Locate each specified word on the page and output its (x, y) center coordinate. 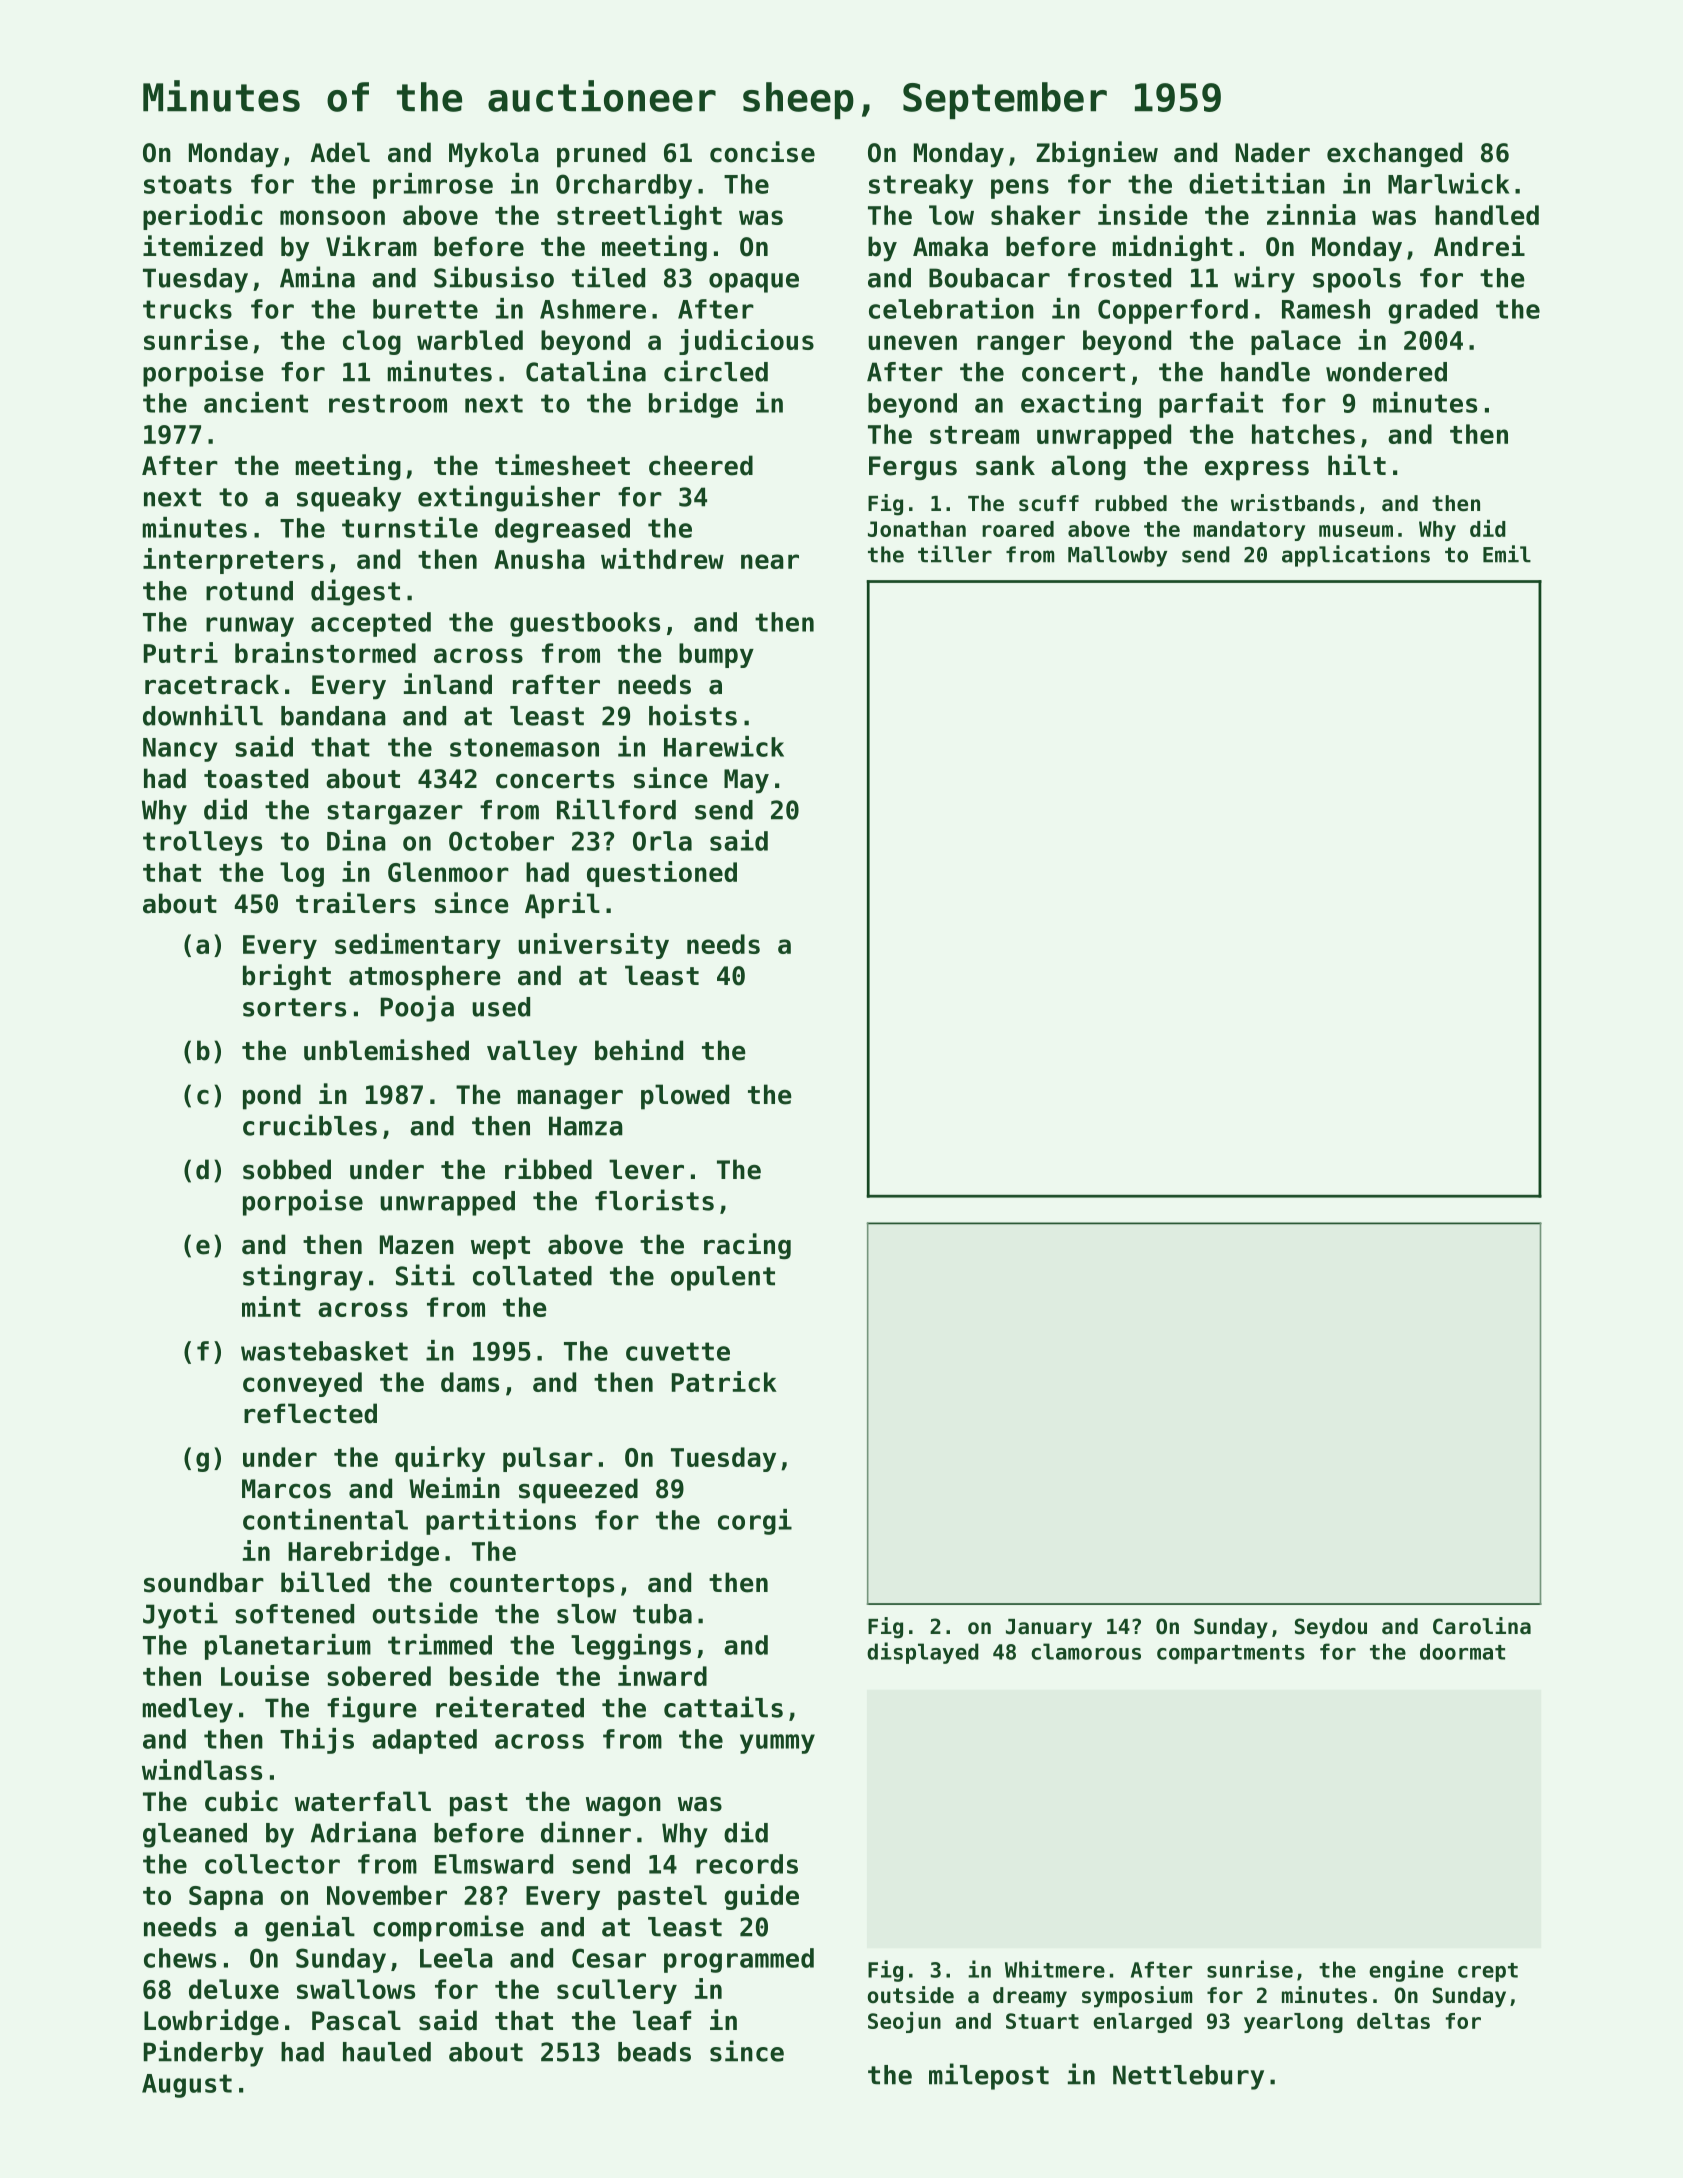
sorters (294, 1007)
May (746, 781)
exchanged (1394, 154)
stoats (188, 184)
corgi (755, 1522)
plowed (685, 1097)
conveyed (302, 1384)
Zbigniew (1097, 154)
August (187, 2086)
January (1049, 1629)
